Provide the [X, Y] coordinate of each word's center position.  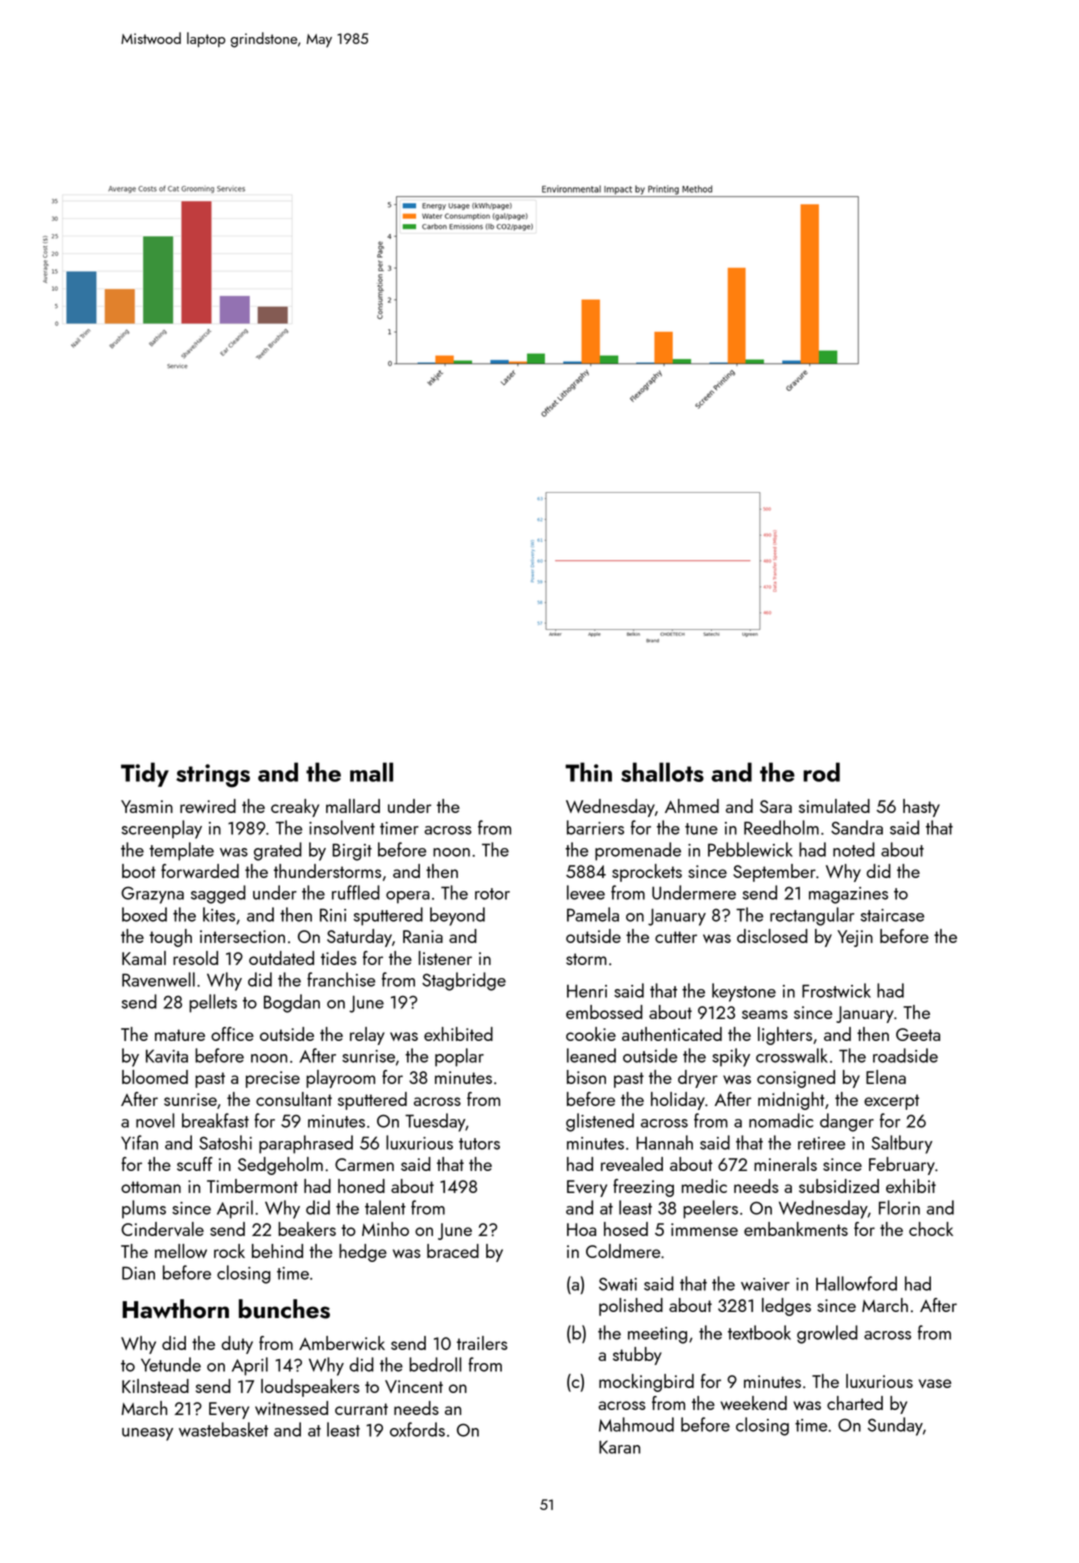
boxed [144, 914]
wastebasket [223, 1429]
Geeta [918, 1034]
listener [445, 958]
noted [854, 849]
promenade [638, 851]
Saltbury [902, 1144]
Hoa [581, 1229]
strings [213, 776]
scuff [195, 1164]
